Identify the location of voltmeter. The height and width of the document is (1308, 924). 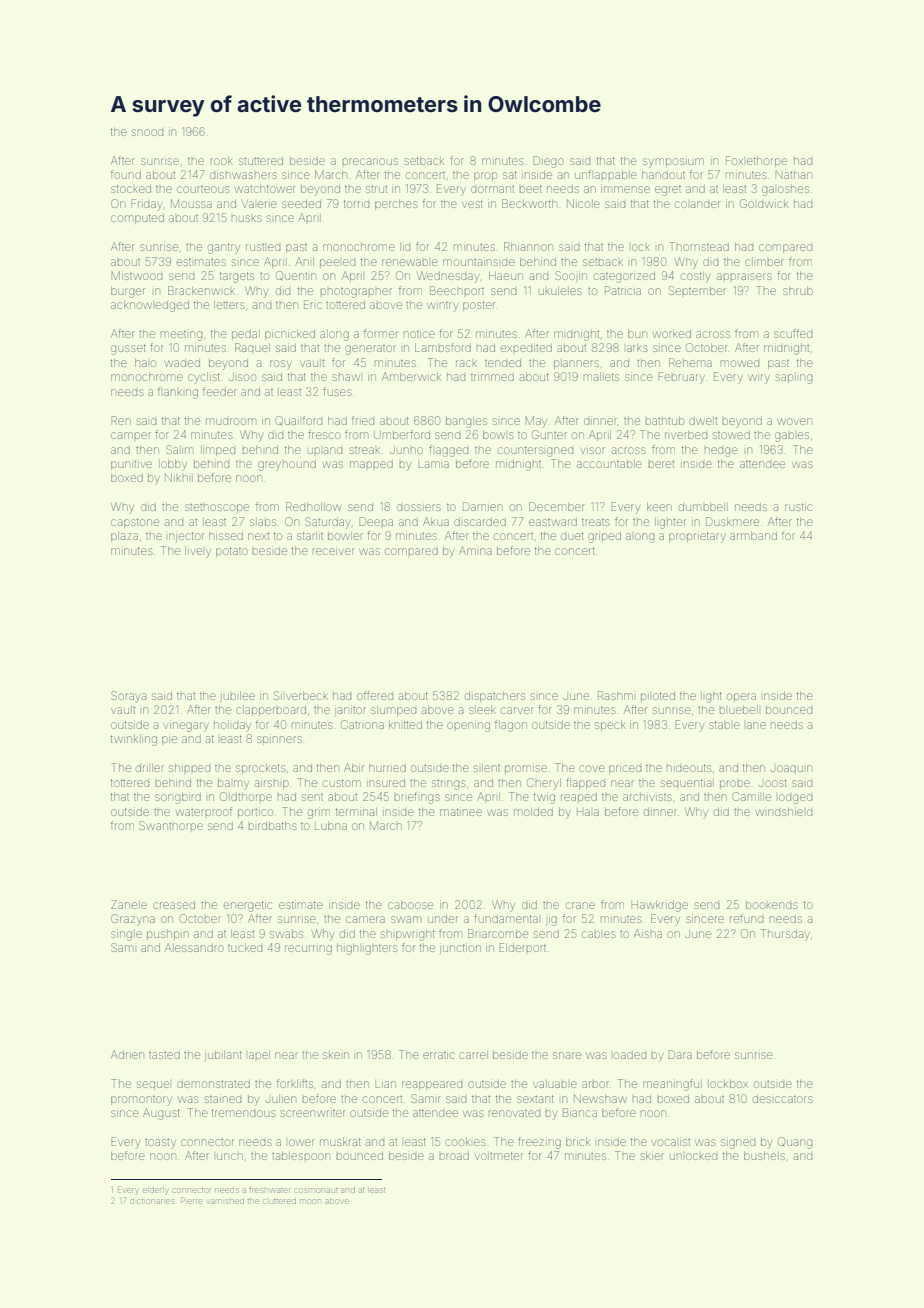
(499, 1156).
